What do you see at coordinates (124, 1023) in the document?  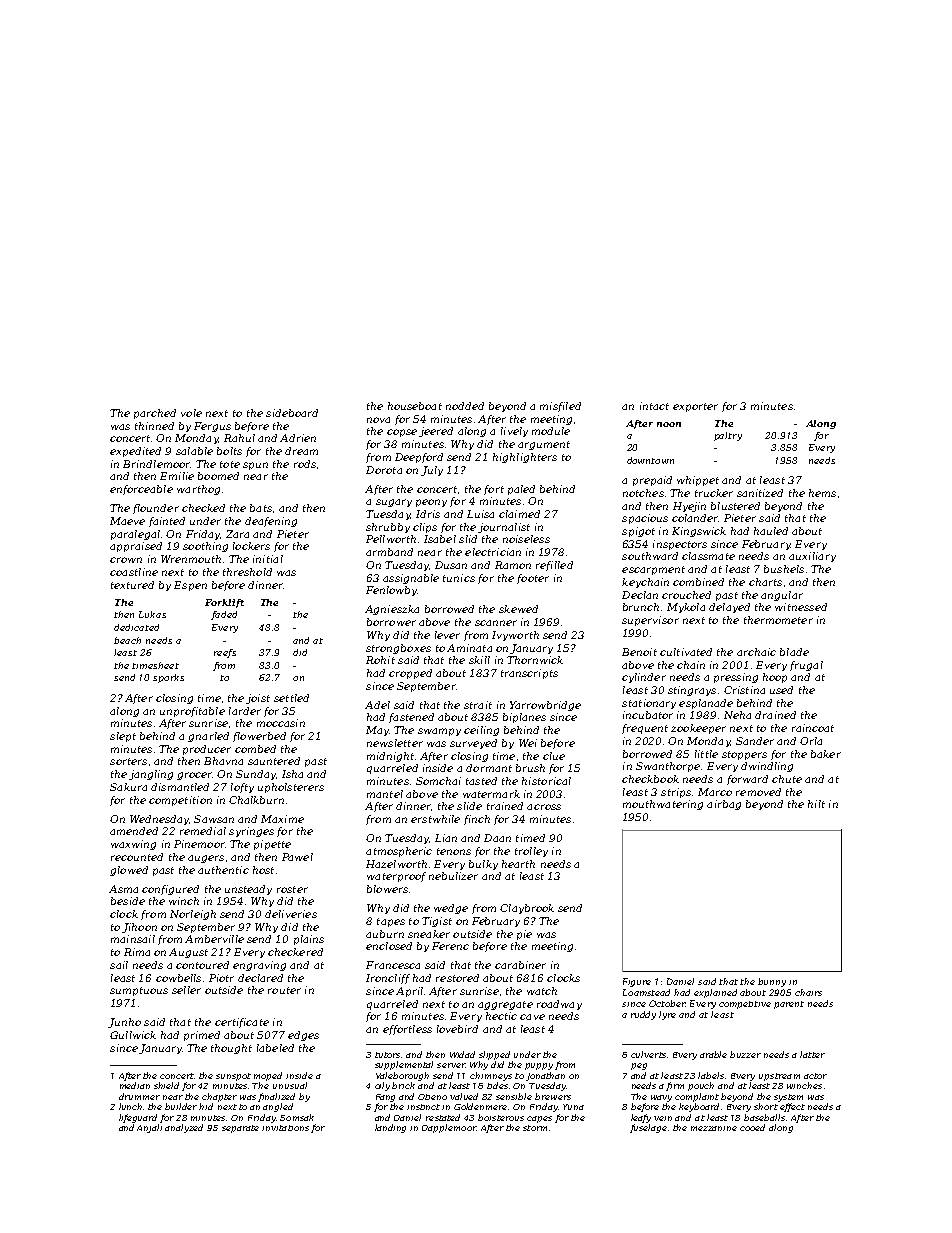 I see `Junho` at bounding box center [124, 1023].
